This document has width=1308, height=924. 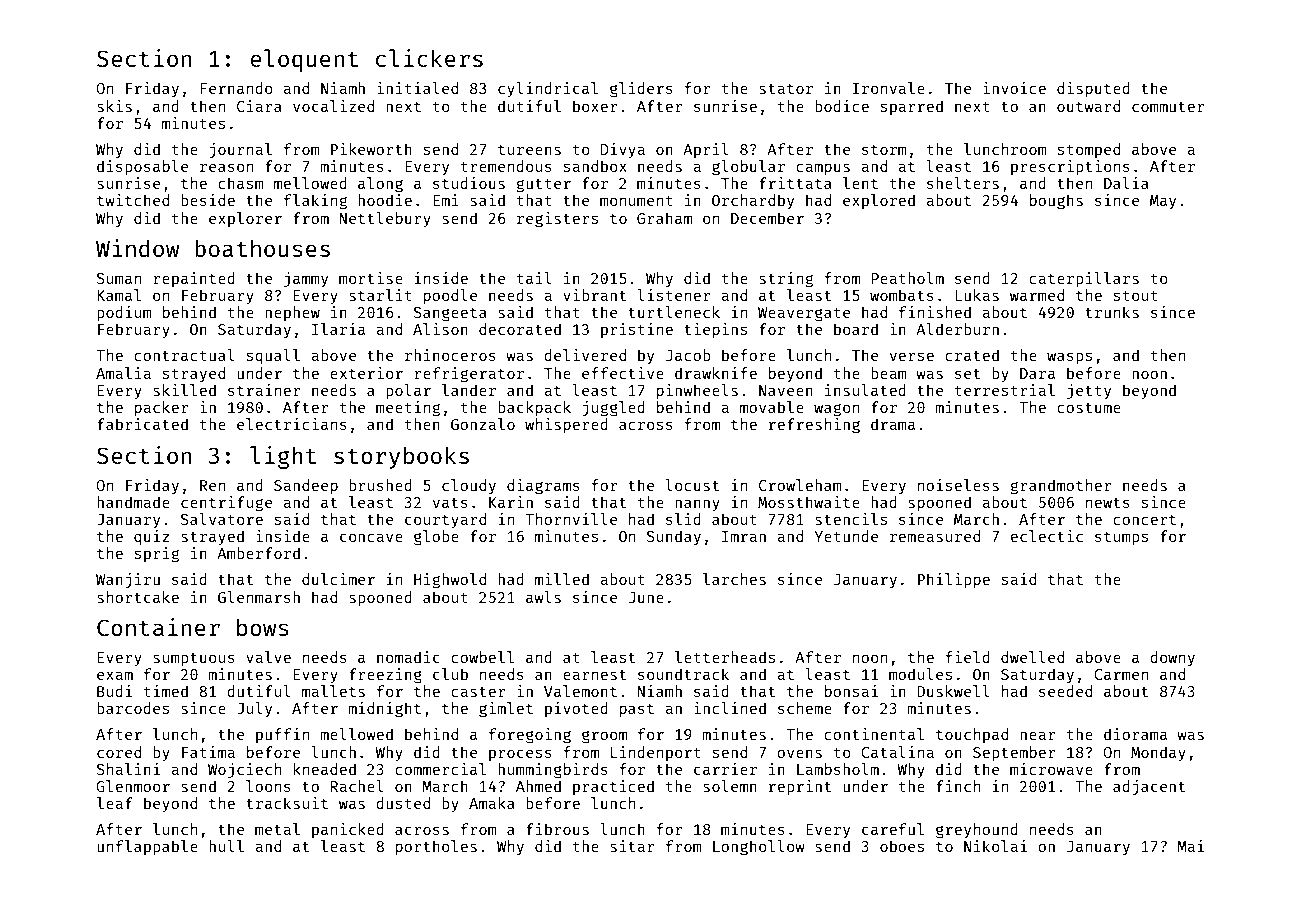 I want to click on twitched, so click(x=133, y=200).
